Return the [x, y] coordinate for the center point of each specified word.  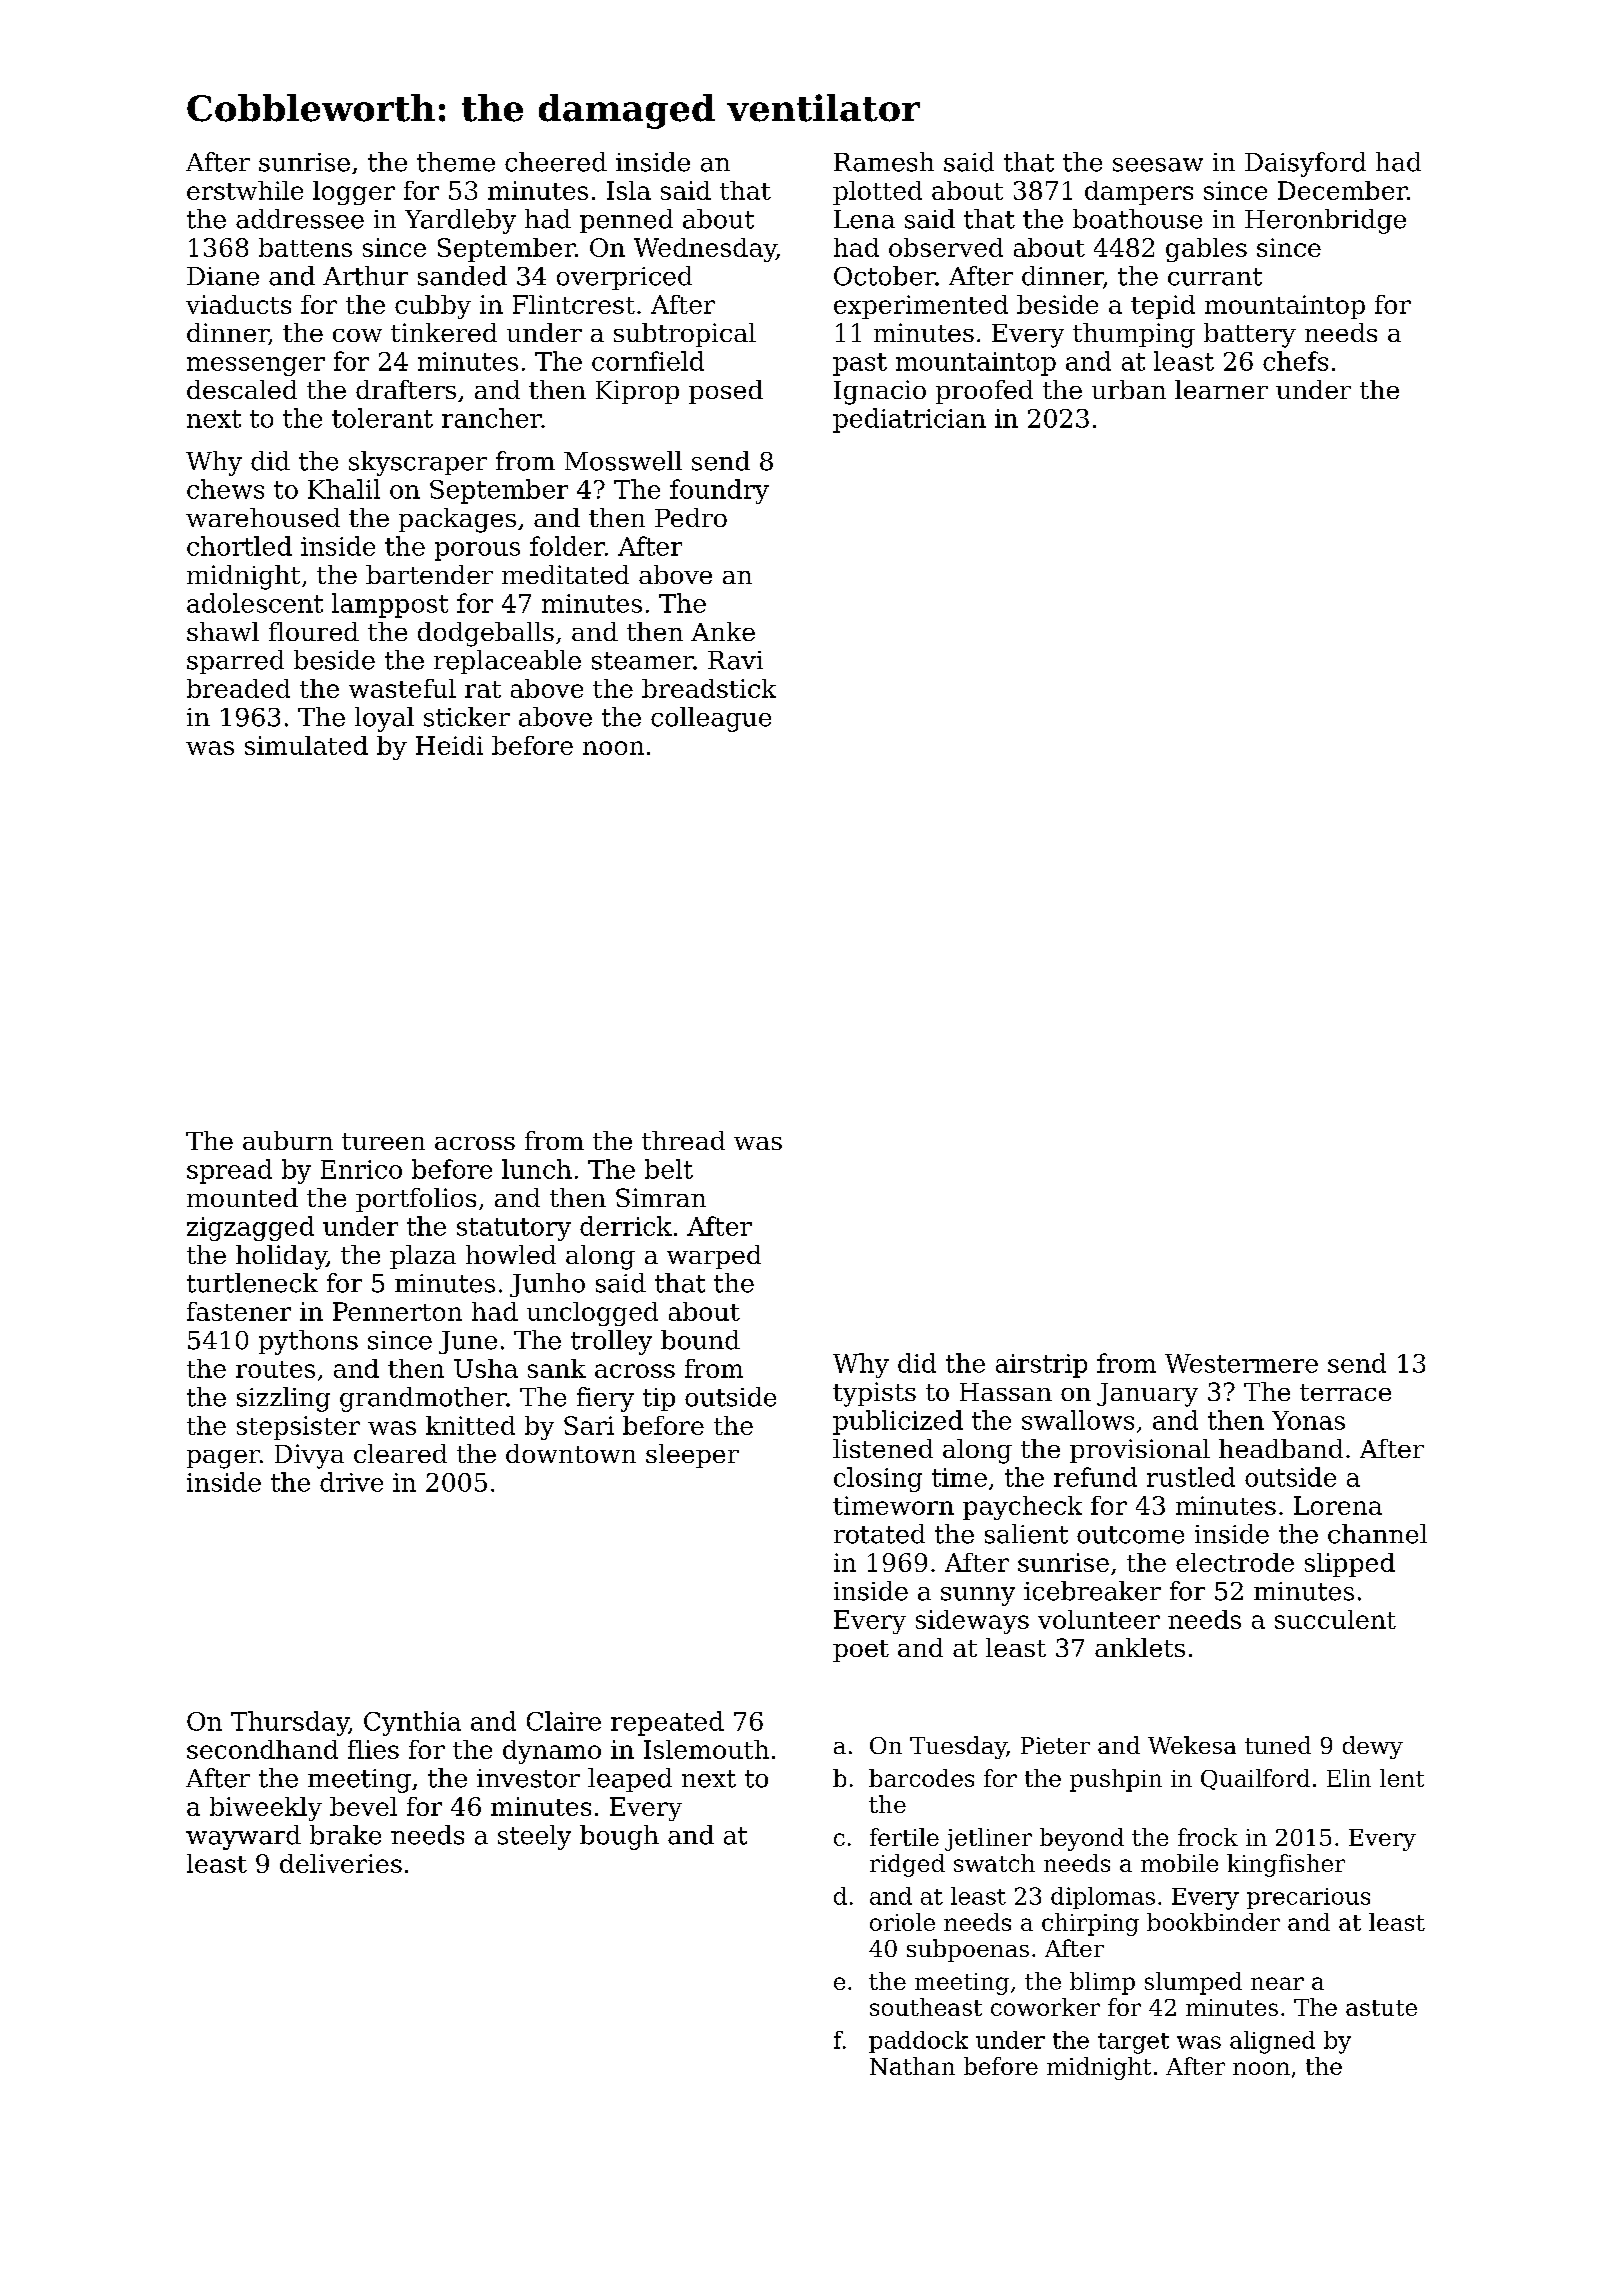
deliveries [341, 1863]
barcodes [921, 1778]
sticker [467, 717]
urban [1129, 389]
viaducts [238, 304]
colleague [711, 719]
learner [1221, 389]
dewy [1373, 1747]
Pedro [691, 517]
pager [223, 1459]
